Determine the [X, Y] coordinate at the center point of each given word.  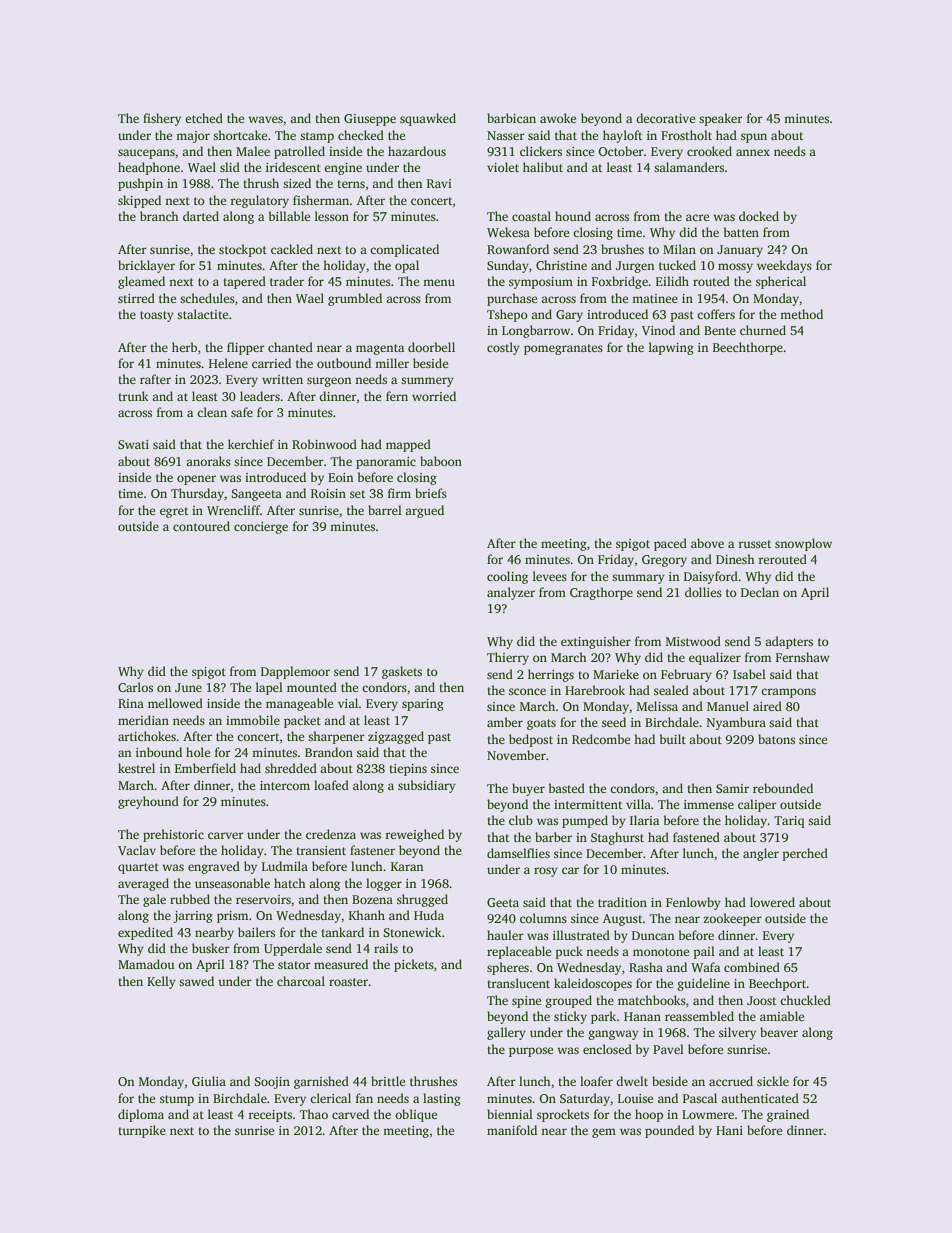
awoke [558, 118]
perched [805, 854]
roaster [348, 982]
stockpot [243, 250]
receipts [270, 1116]
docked [759, 216]
